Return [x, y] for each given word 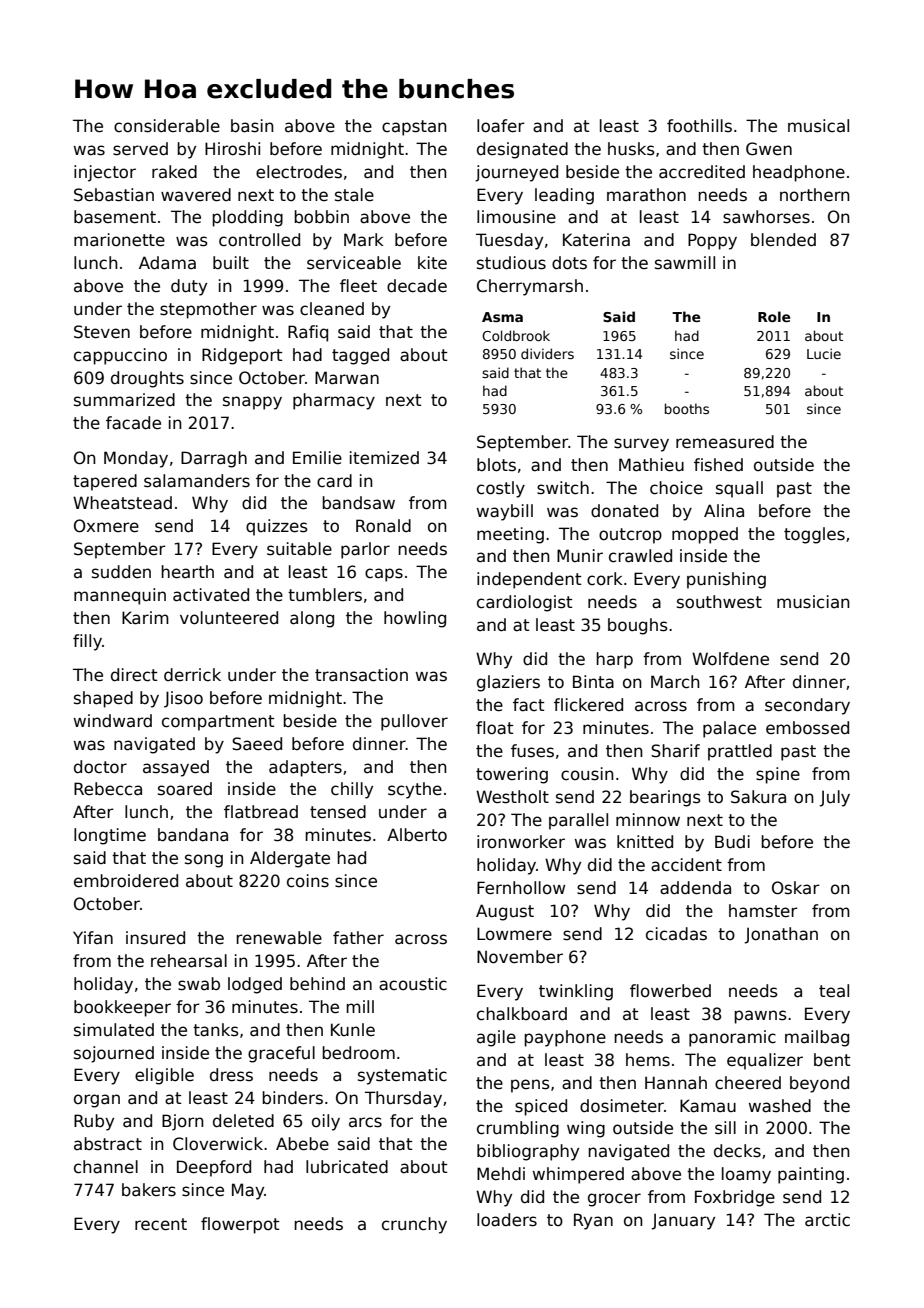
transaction [361, 675]
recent [161, 1224]
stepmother [208, 310]
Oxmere [106, 526]
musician [813, 602]
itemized [384, 458]
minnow [648, 820]
